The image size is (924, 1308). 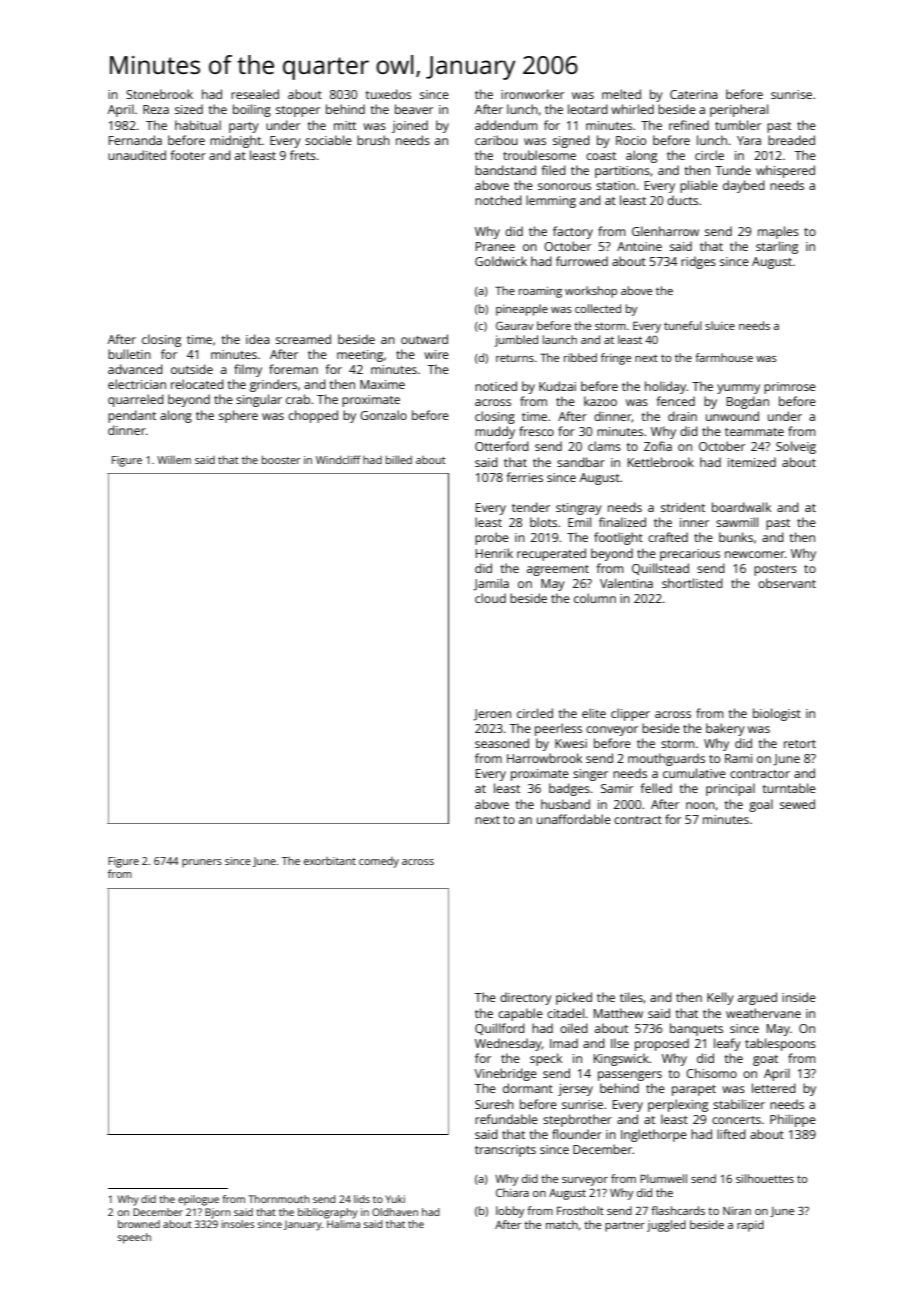 I want to click on Fernanda, so click(x=135, y=140).
